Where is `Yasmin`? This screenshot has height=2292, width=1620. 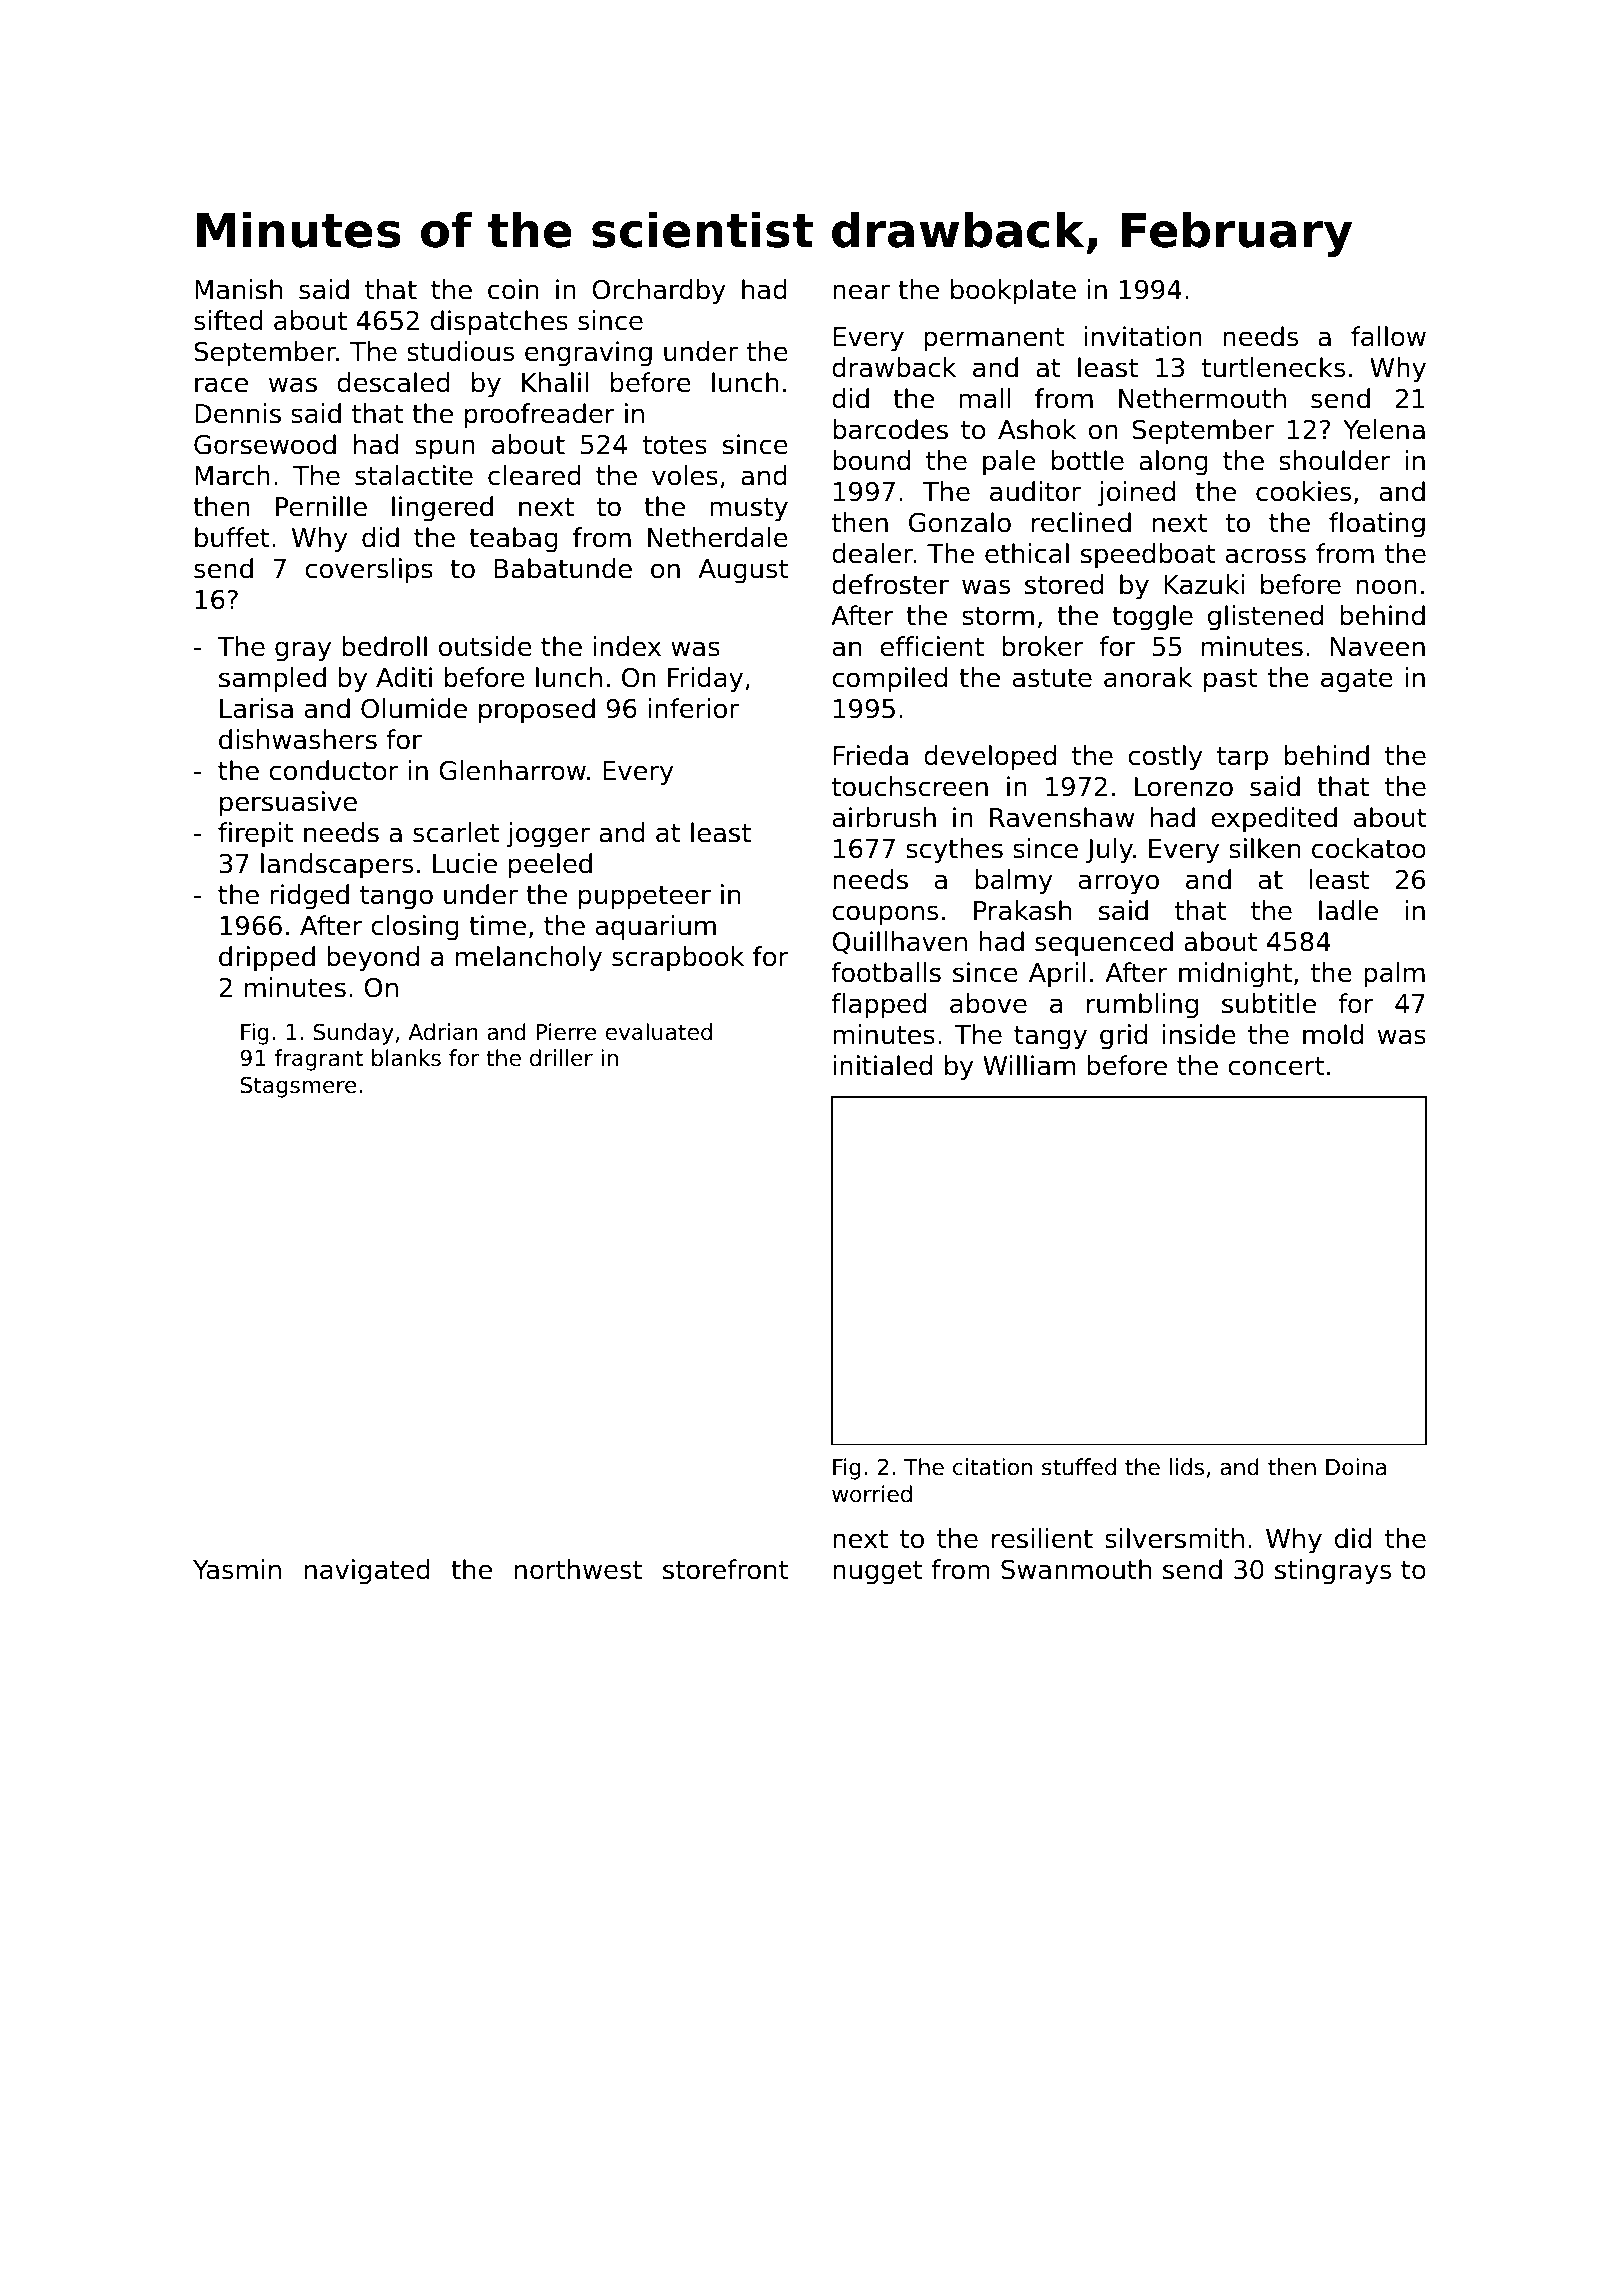 Yasmin is located at coordinates (237, 1569).
